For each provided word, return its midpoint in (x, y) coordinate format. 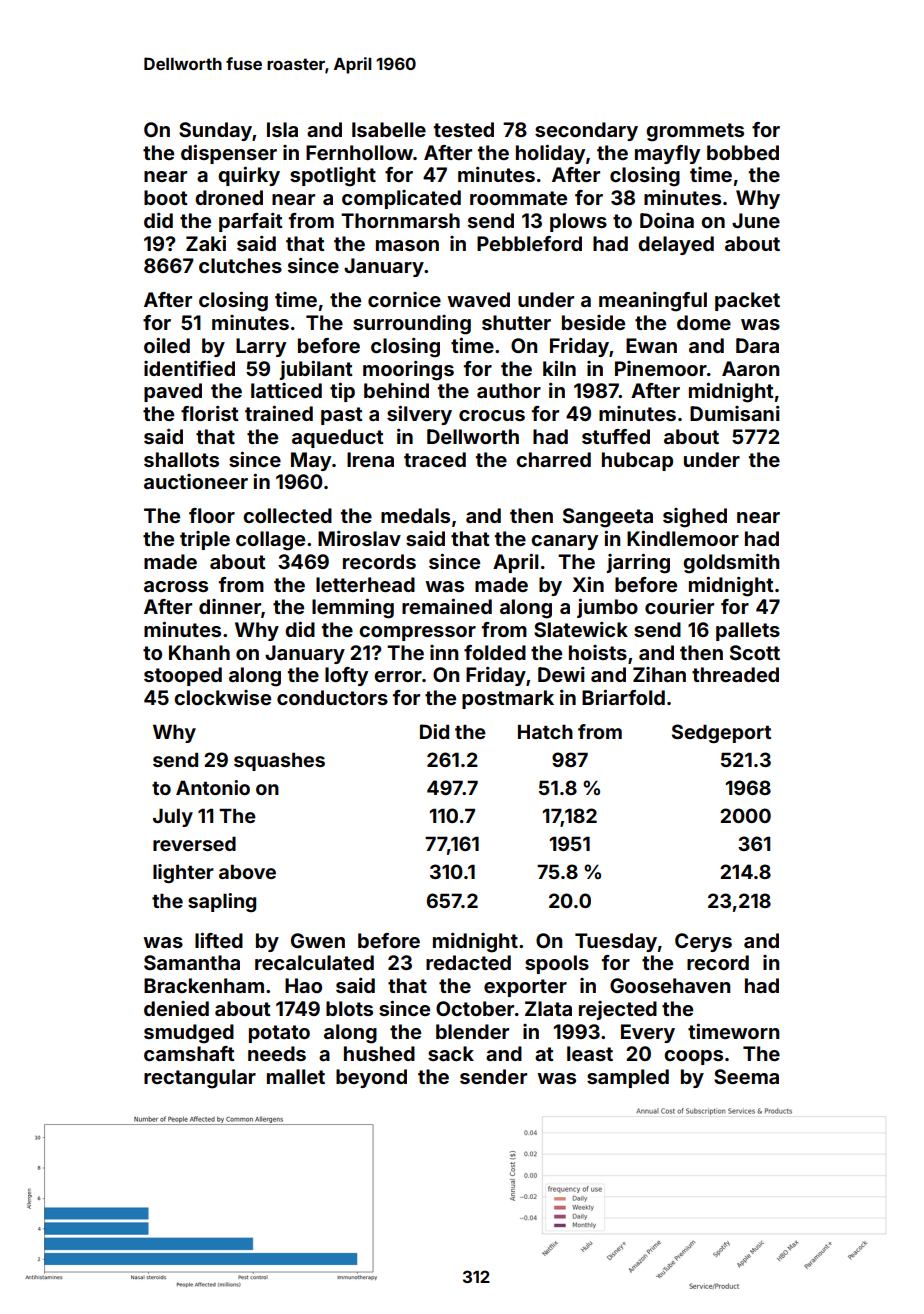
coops (693, 1057)
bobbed (743, 152)
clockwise (222, 697)
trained (279, 413)
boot (166, 197)
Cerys (703, 942)
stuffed (616, 436)
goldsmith (731, 564)
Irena (370, 459)
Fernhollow (359, 152)
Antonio (213, 787)
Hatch (545, 731)
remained (447, 606)
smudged (189, 1034)
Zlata (548, 1008)
